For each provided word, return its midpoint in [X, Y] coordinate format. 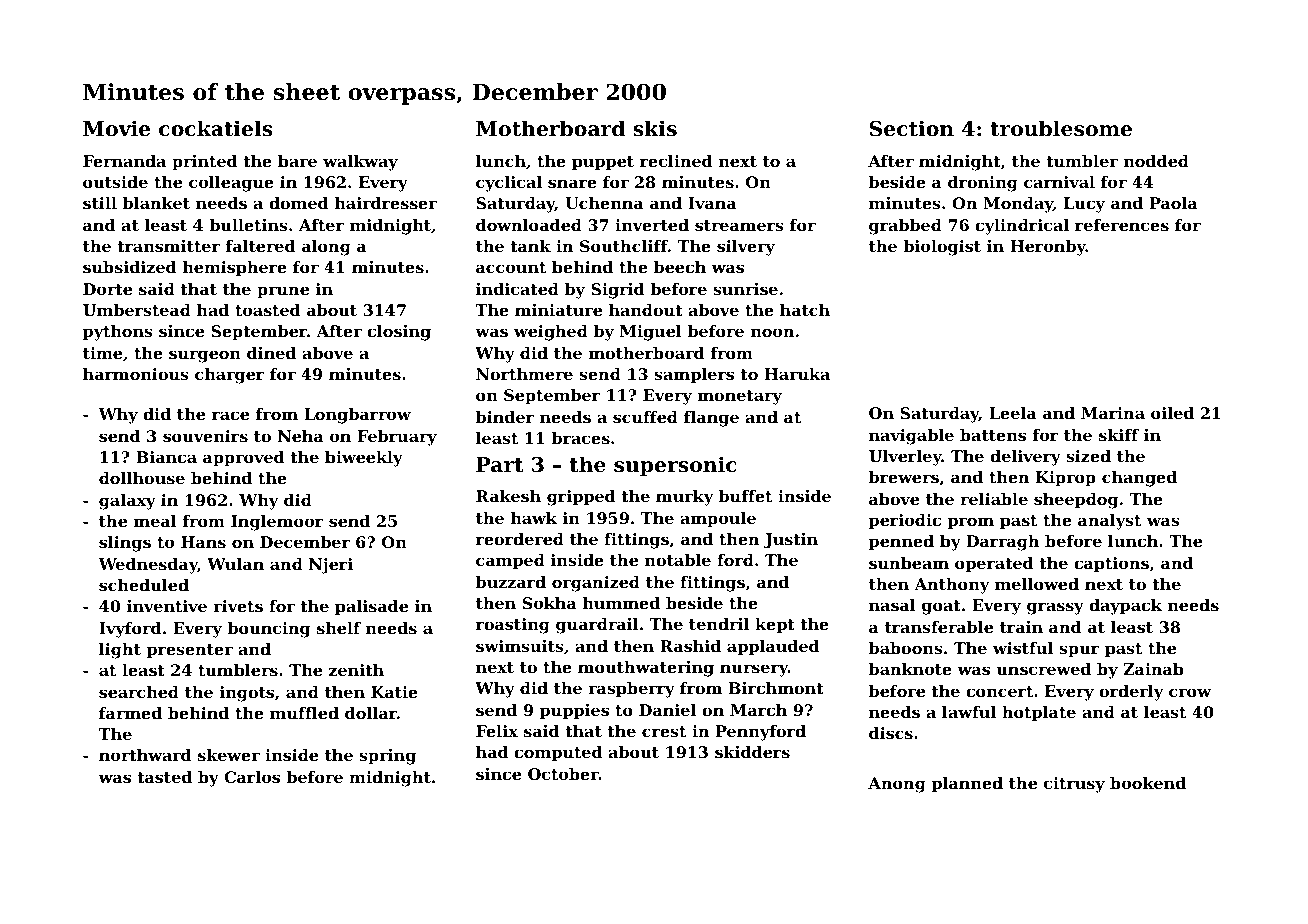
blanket [156, 203]
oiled [1172, 413]
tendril [719, 624]
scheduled [144, 585]
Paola [1174, 203]
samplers [694, 376]
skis [655, 128]
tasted [165, 777]
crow [1190, 692]
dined [271, 353]
